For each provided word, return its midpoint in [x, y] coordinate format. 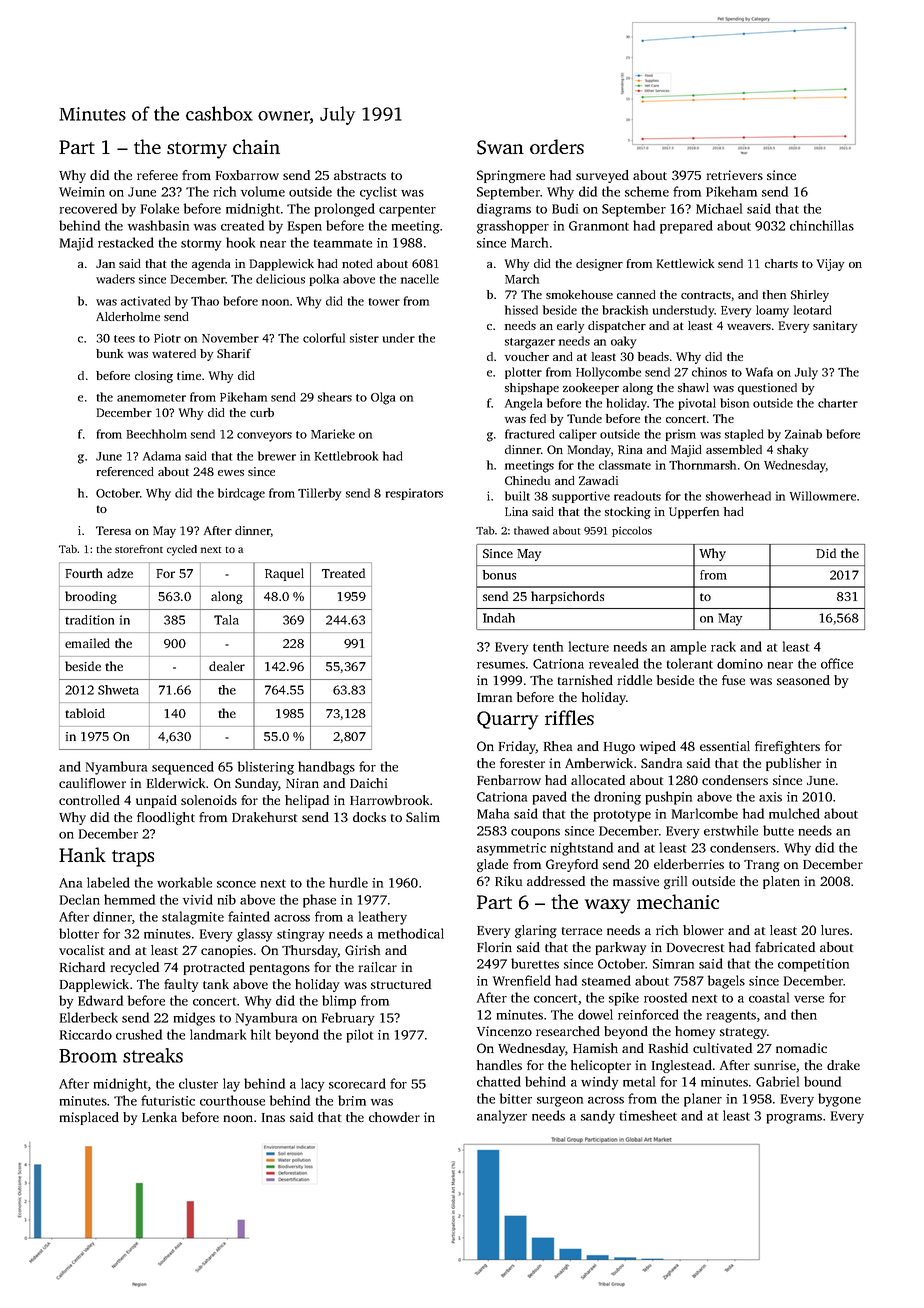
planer [703, 1100]
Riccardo [86, 1034]
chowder [394, 1117]
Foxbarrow [247, 175]
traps [133, 858]
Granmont [599, 226]
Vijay [830, 265]
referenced [125, 471]
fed [538, 418]
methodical [411, 933]
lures [835, 930]
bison [734, 403]
